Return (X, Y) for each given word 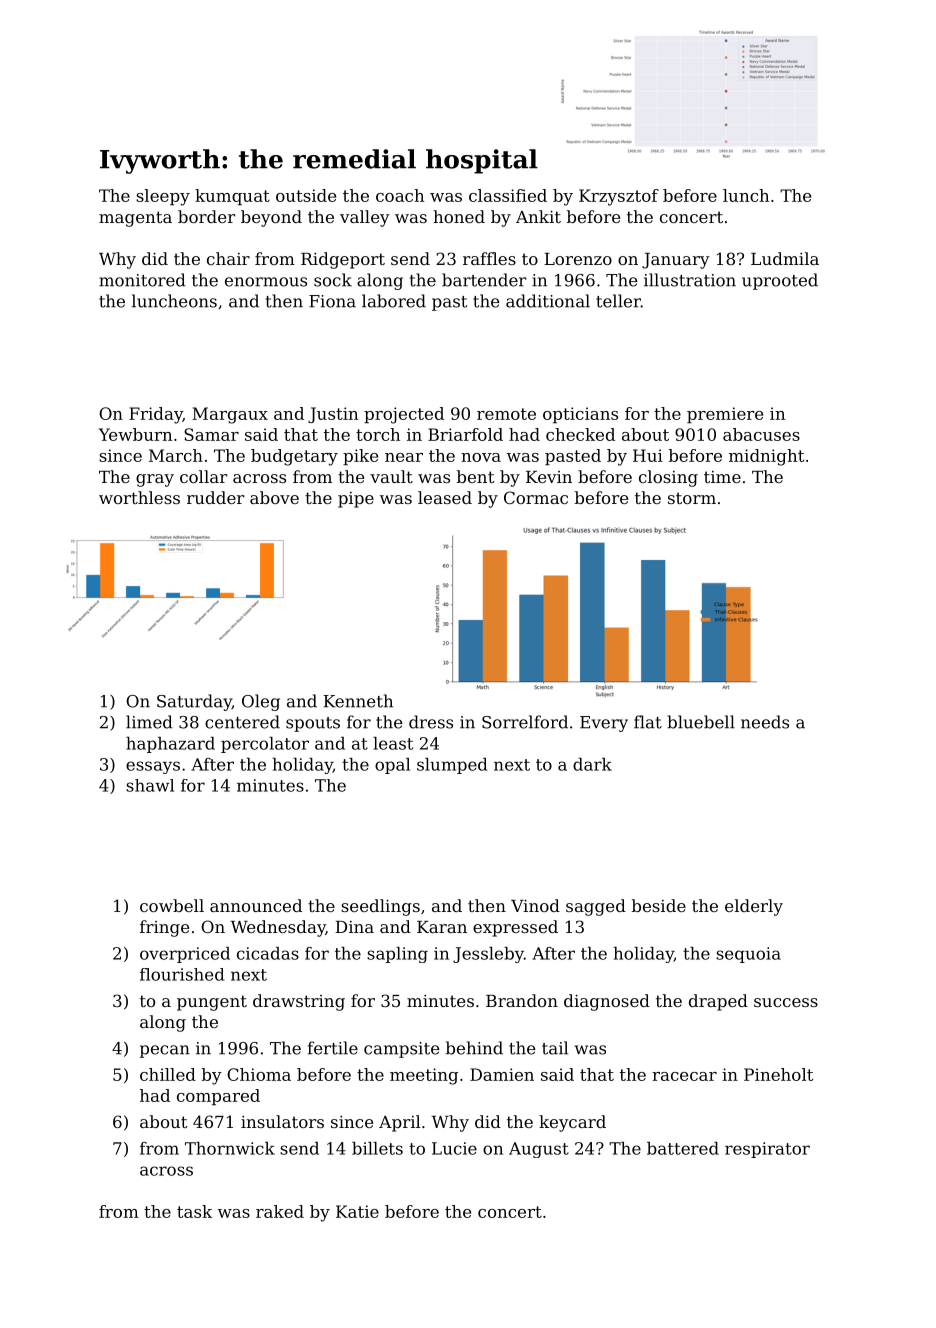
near (404, 457)
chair (228, 258)
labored (394, 301)
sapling (397, 955)
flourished (182, 974)
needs (765, 722)
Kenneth (358, 701)
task (194, 1211)
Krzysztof (619, 197)
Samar (211, 434)
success (786, 1002)
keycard (572, 1123)
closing (668, 478)
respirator (767, 1150)
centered (242, 722)
